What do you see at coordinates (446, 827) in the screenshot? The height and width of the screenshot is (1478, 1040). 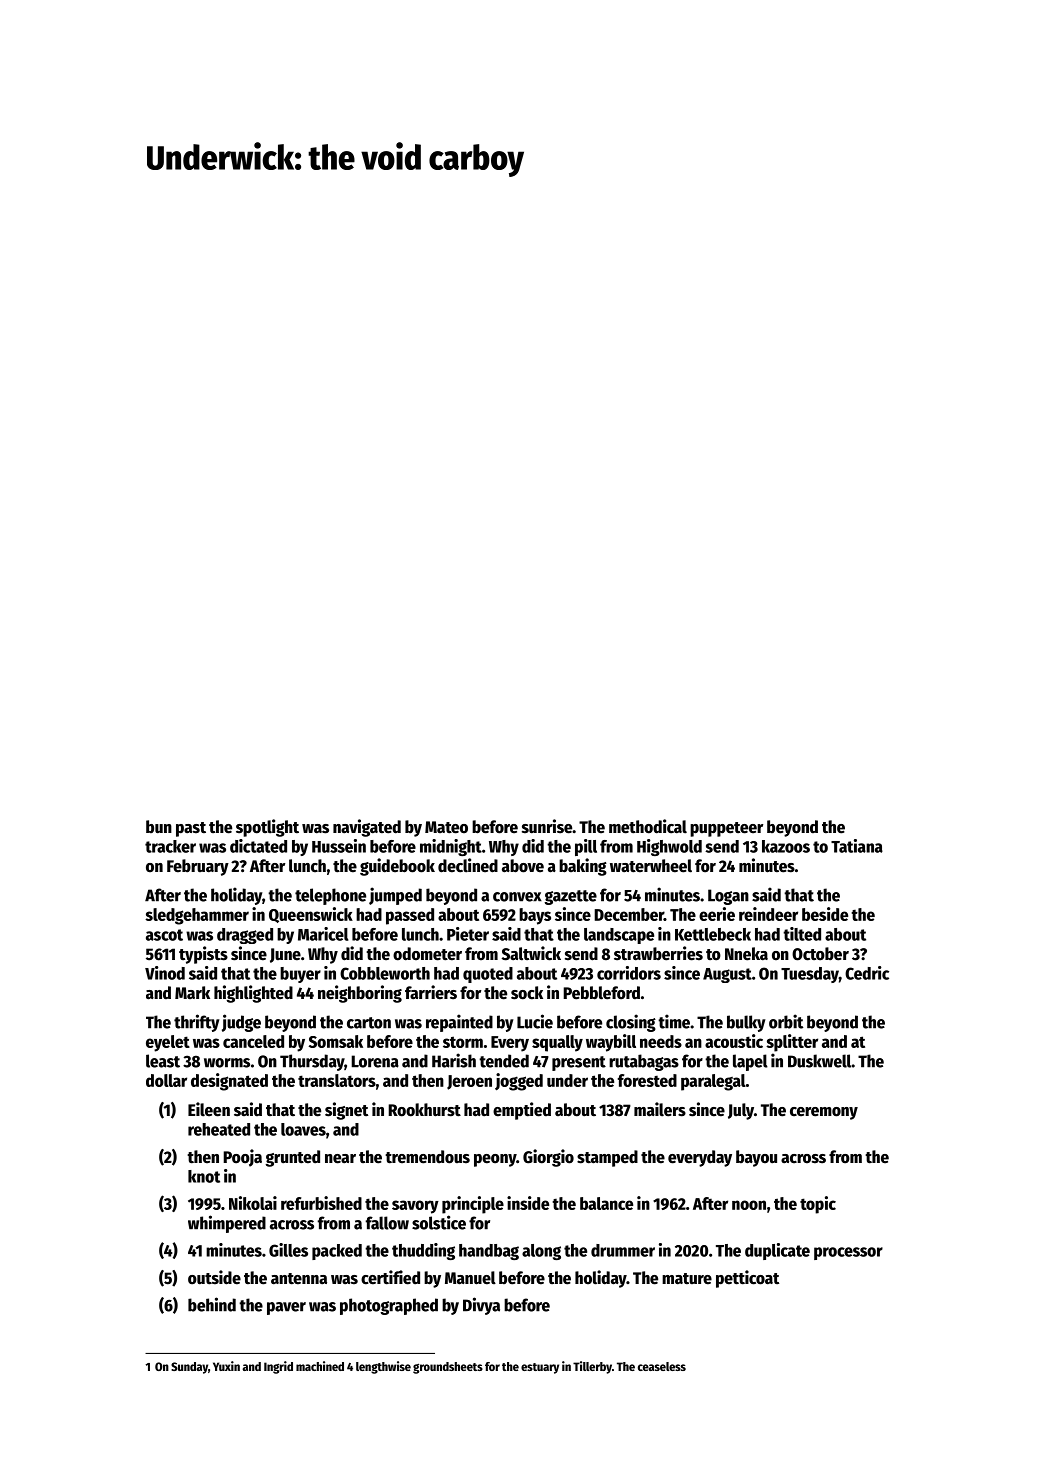 I see `Mateo` at bounding box center [446, 827].
